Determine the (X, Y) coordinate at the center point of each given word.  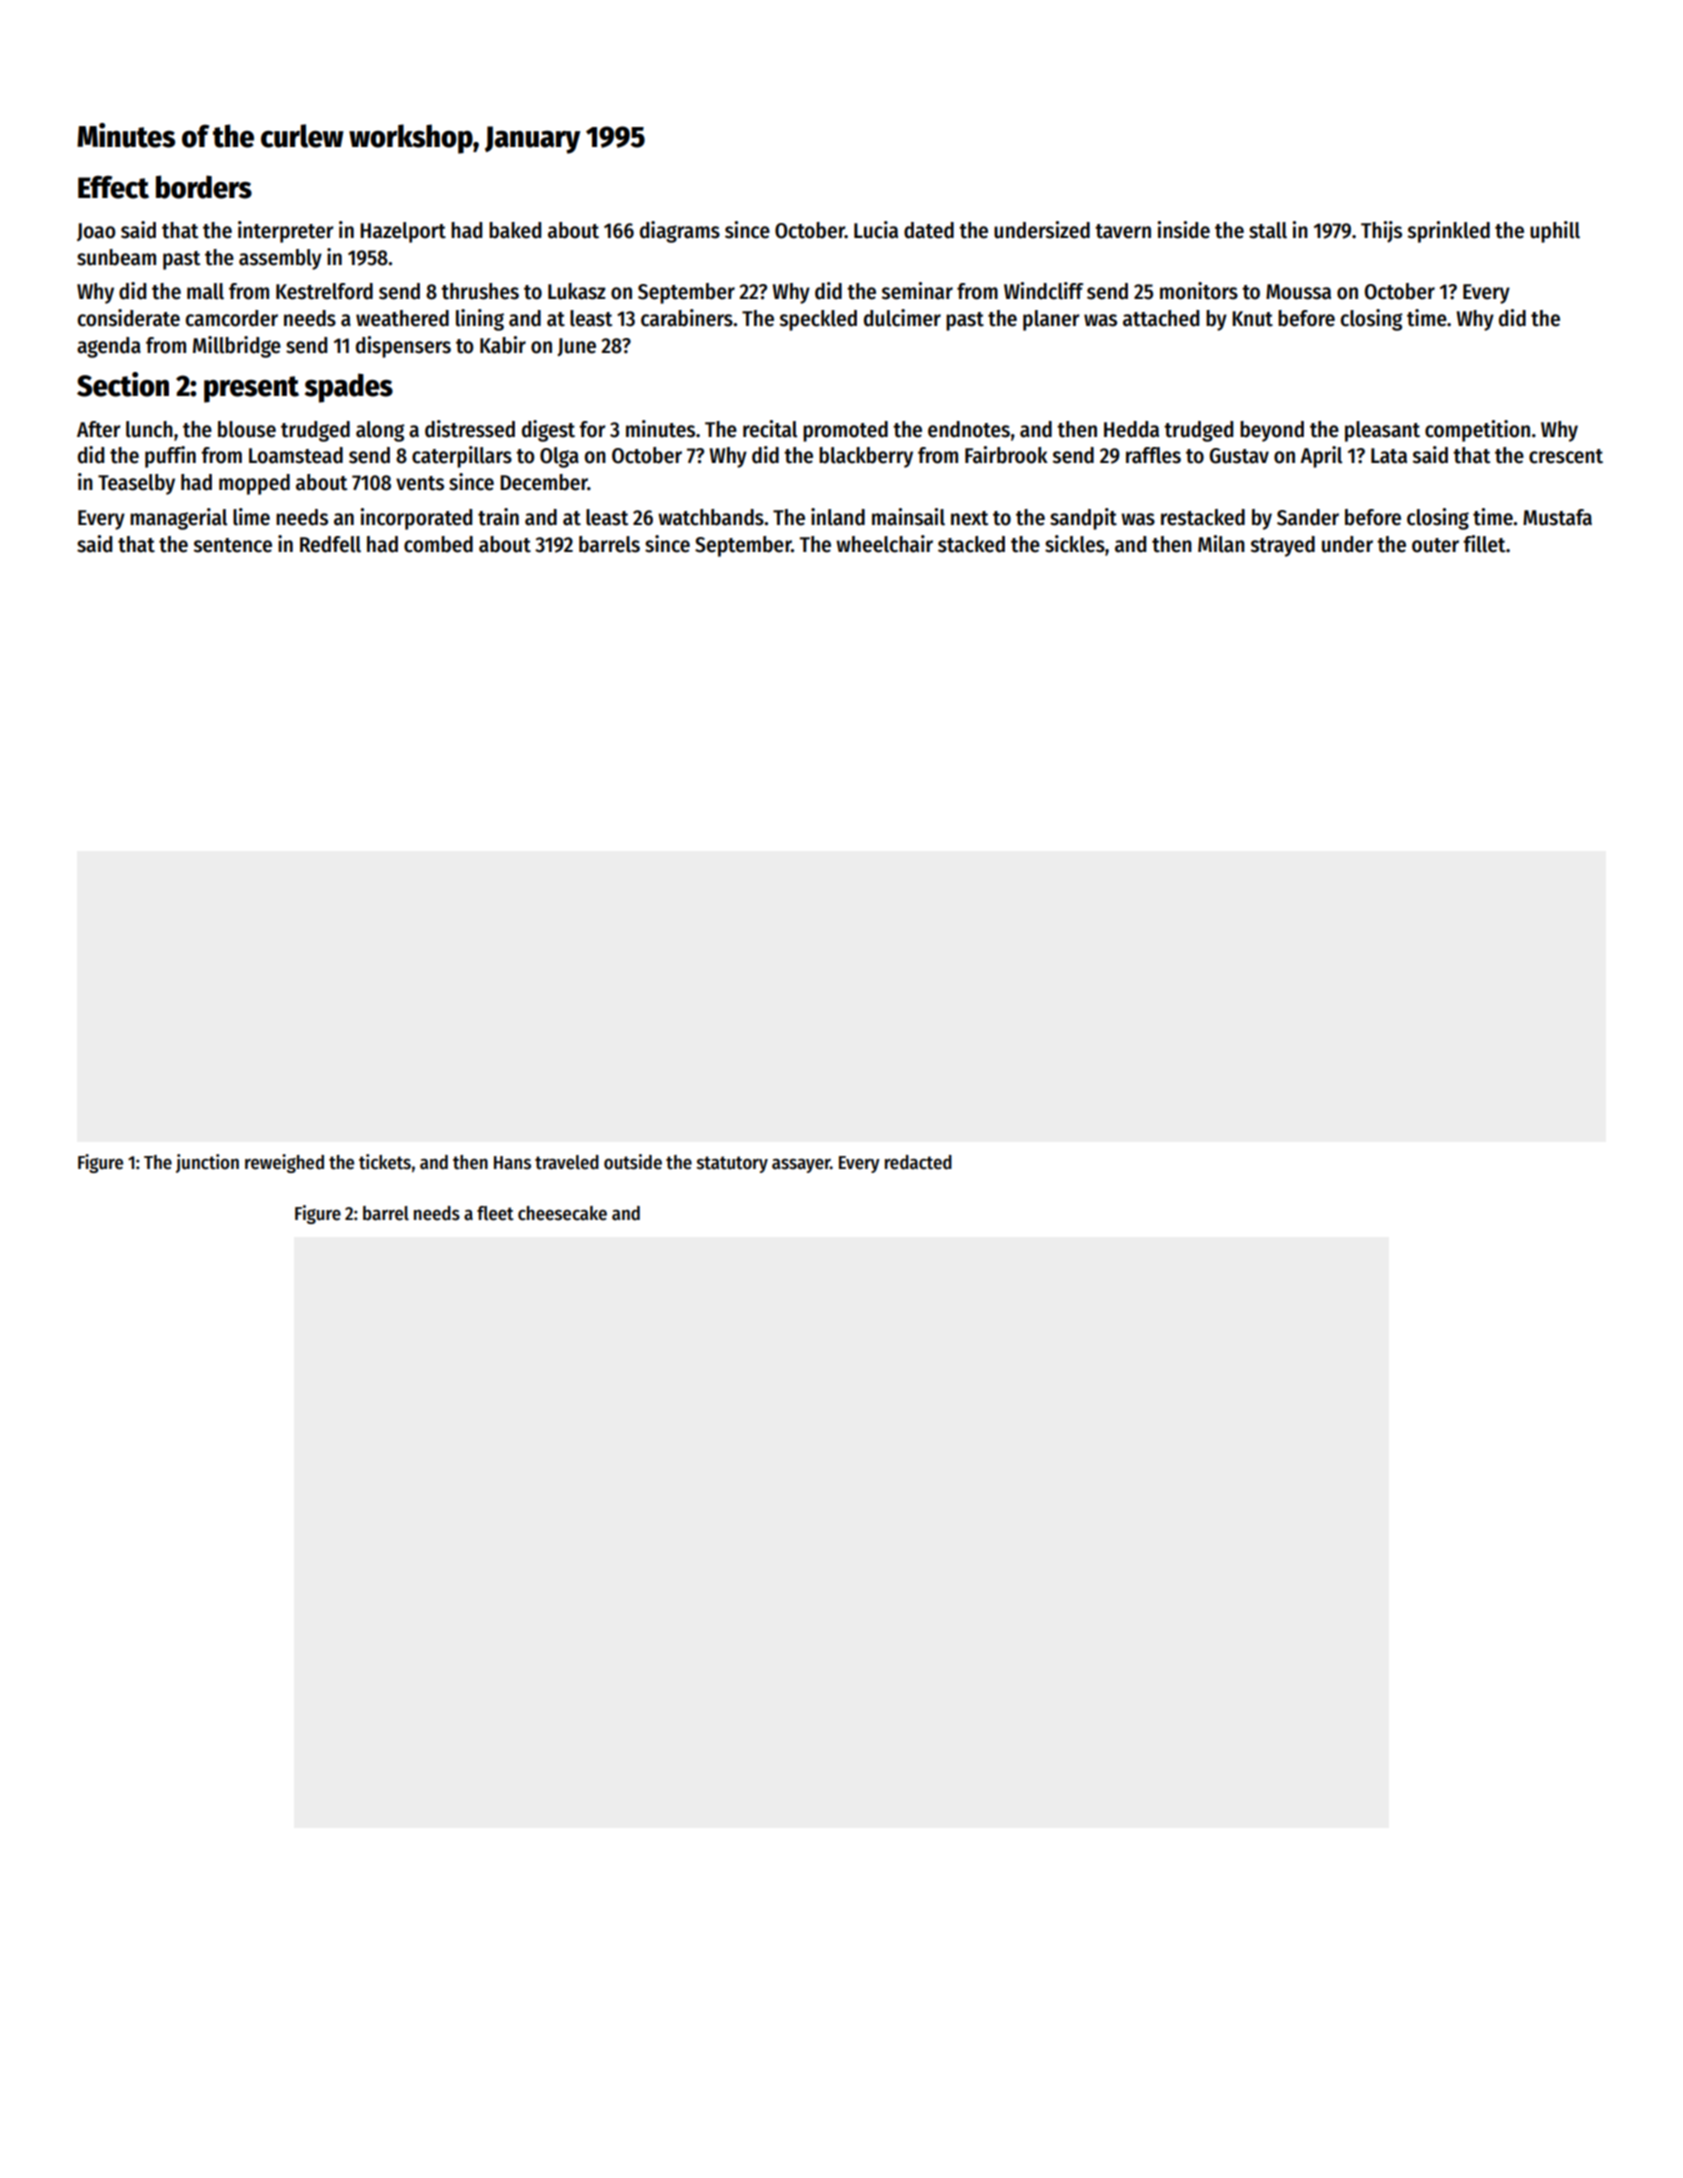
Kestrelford (324, 291)
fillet (1484, 544)
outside (633, 1162)
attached (1161, 318)
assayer (801, 1166)
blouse (247, 429)
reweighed (284, 1163)
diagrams (680, 232)
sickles (1075, 544)
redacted (918, 1162)
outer (1435, 545)
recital (770, 429)
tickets (385, 1162)
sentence (232, 545)
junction (207, 1163)
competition (1477, 431)
